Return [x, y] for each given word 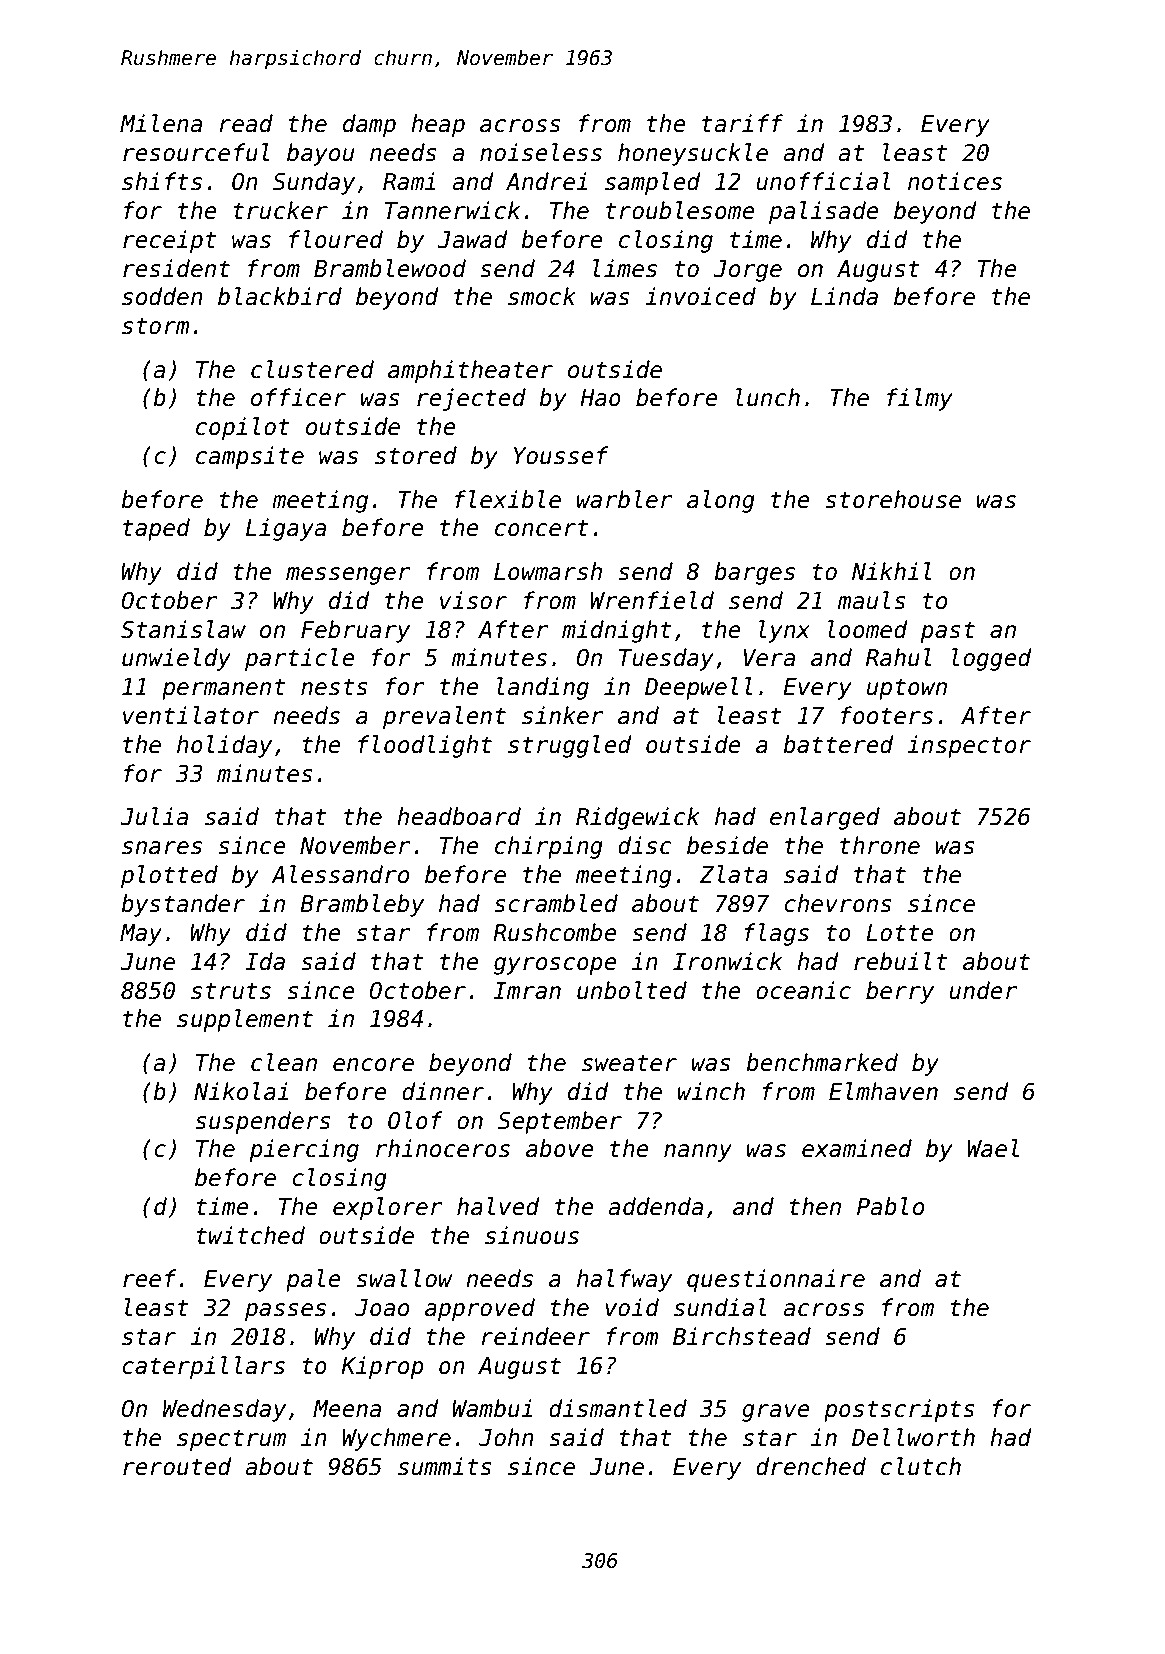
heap [438, 125]
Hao [600, 398]
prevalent [444, 717]
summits [445, 1466]
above [560, 1148]
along [721, 501]
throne [880, 845]
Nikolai [241, 1091]
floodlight [425, 746]
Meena [347, 1409]
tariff [742, 123]
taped [156, 529]
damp [369, 125]
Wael [993, 1148]
